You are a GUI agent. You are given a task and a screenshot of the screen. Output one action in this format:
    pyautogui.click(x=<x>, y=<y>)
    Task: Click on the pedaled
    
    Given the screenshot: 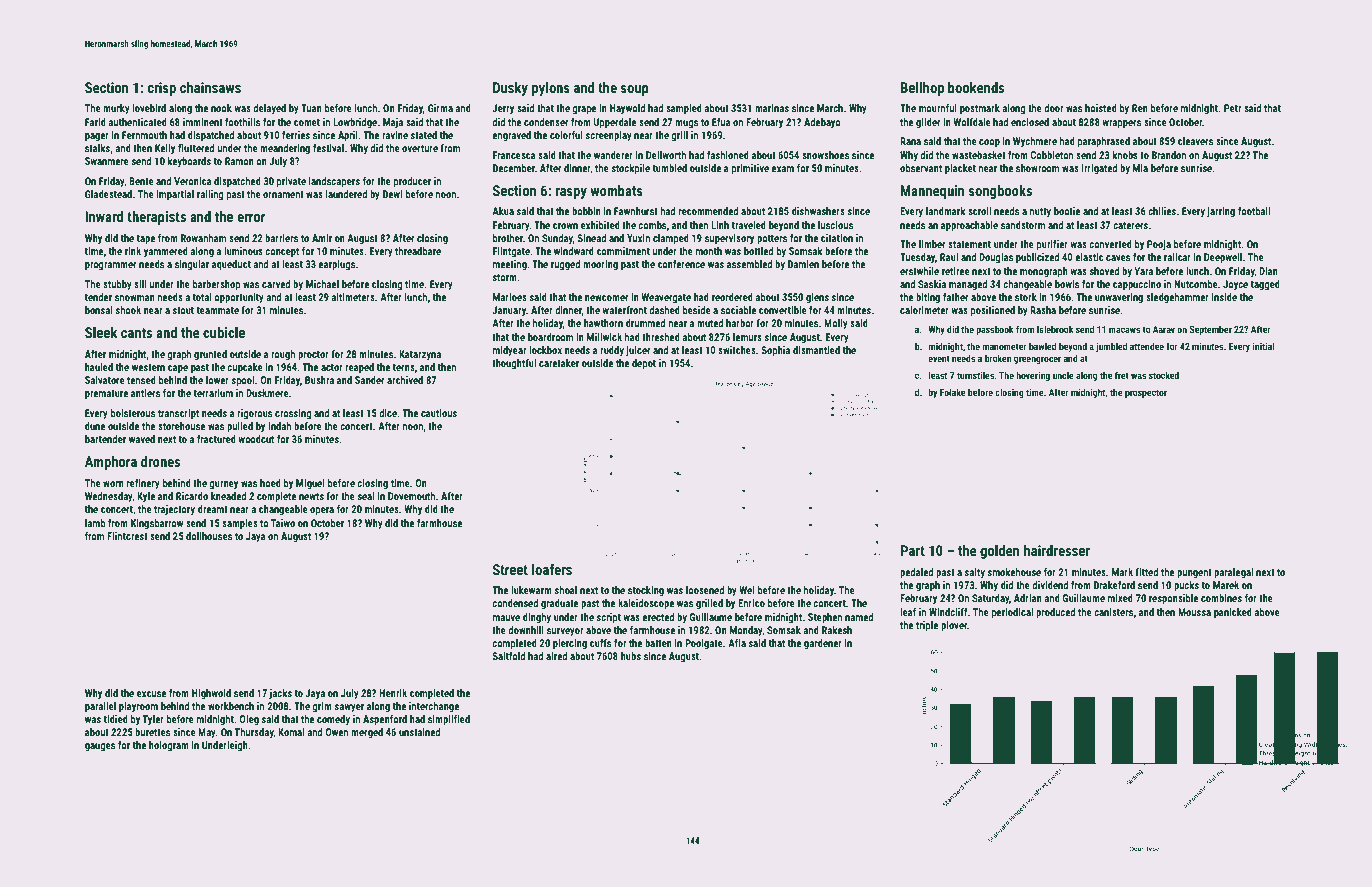 What is the action you would take?
    pyautogui.click(x=916, y=573)
